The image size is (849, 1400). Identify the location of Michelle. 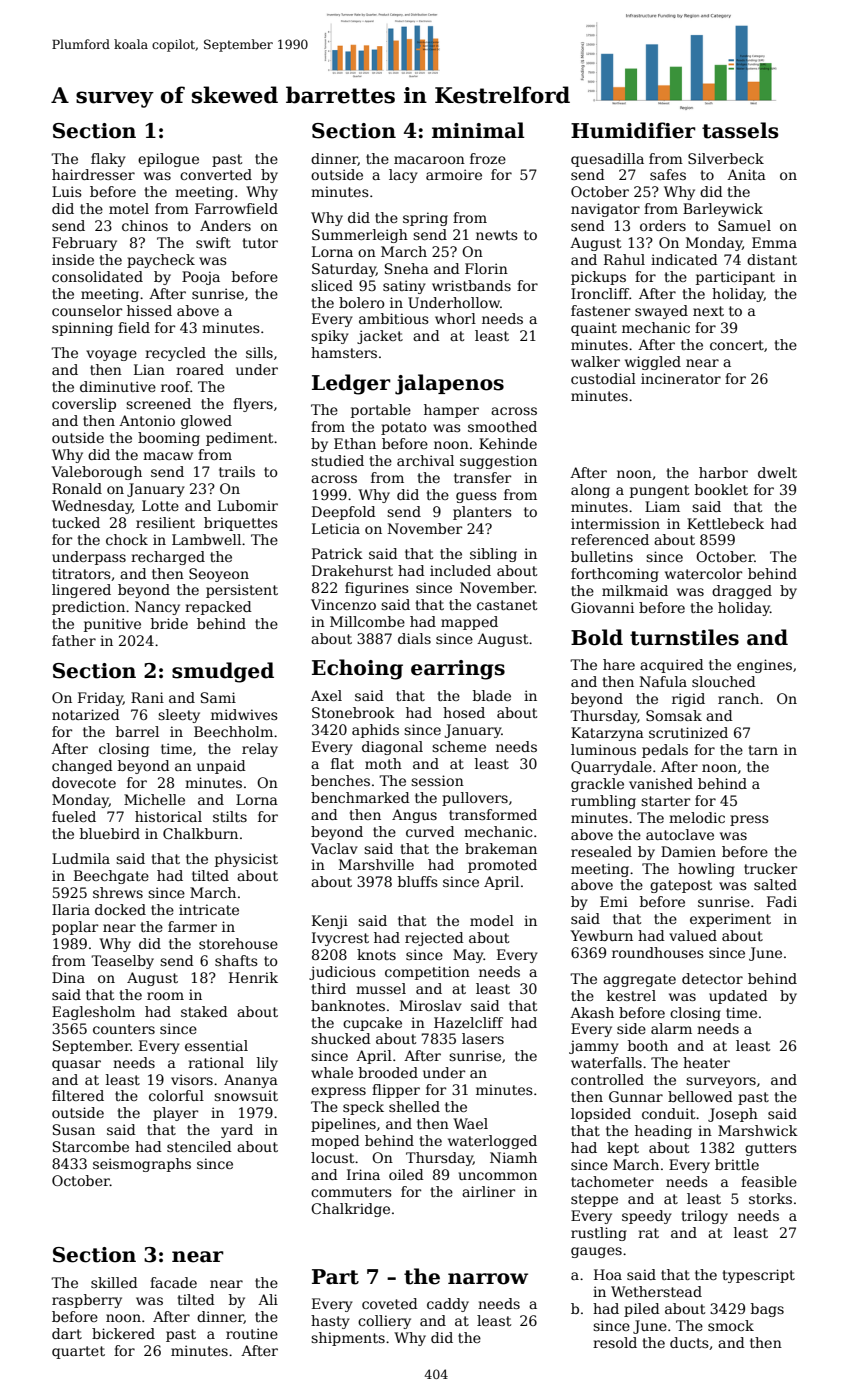
(154, 799).
